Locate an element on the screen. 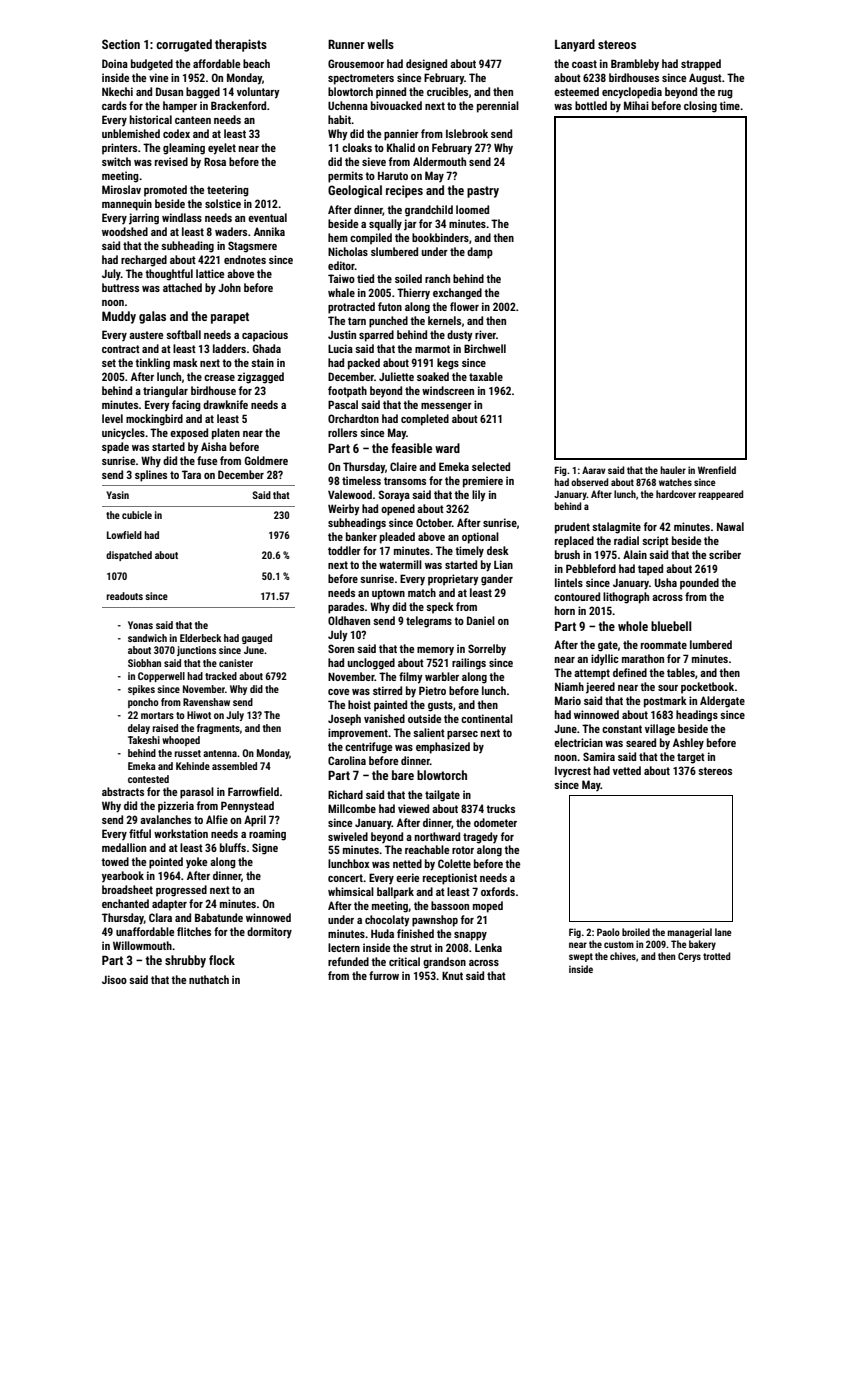 This screenshot has width=849, height=1400. Lucia is located at coordinates (340, 348).
